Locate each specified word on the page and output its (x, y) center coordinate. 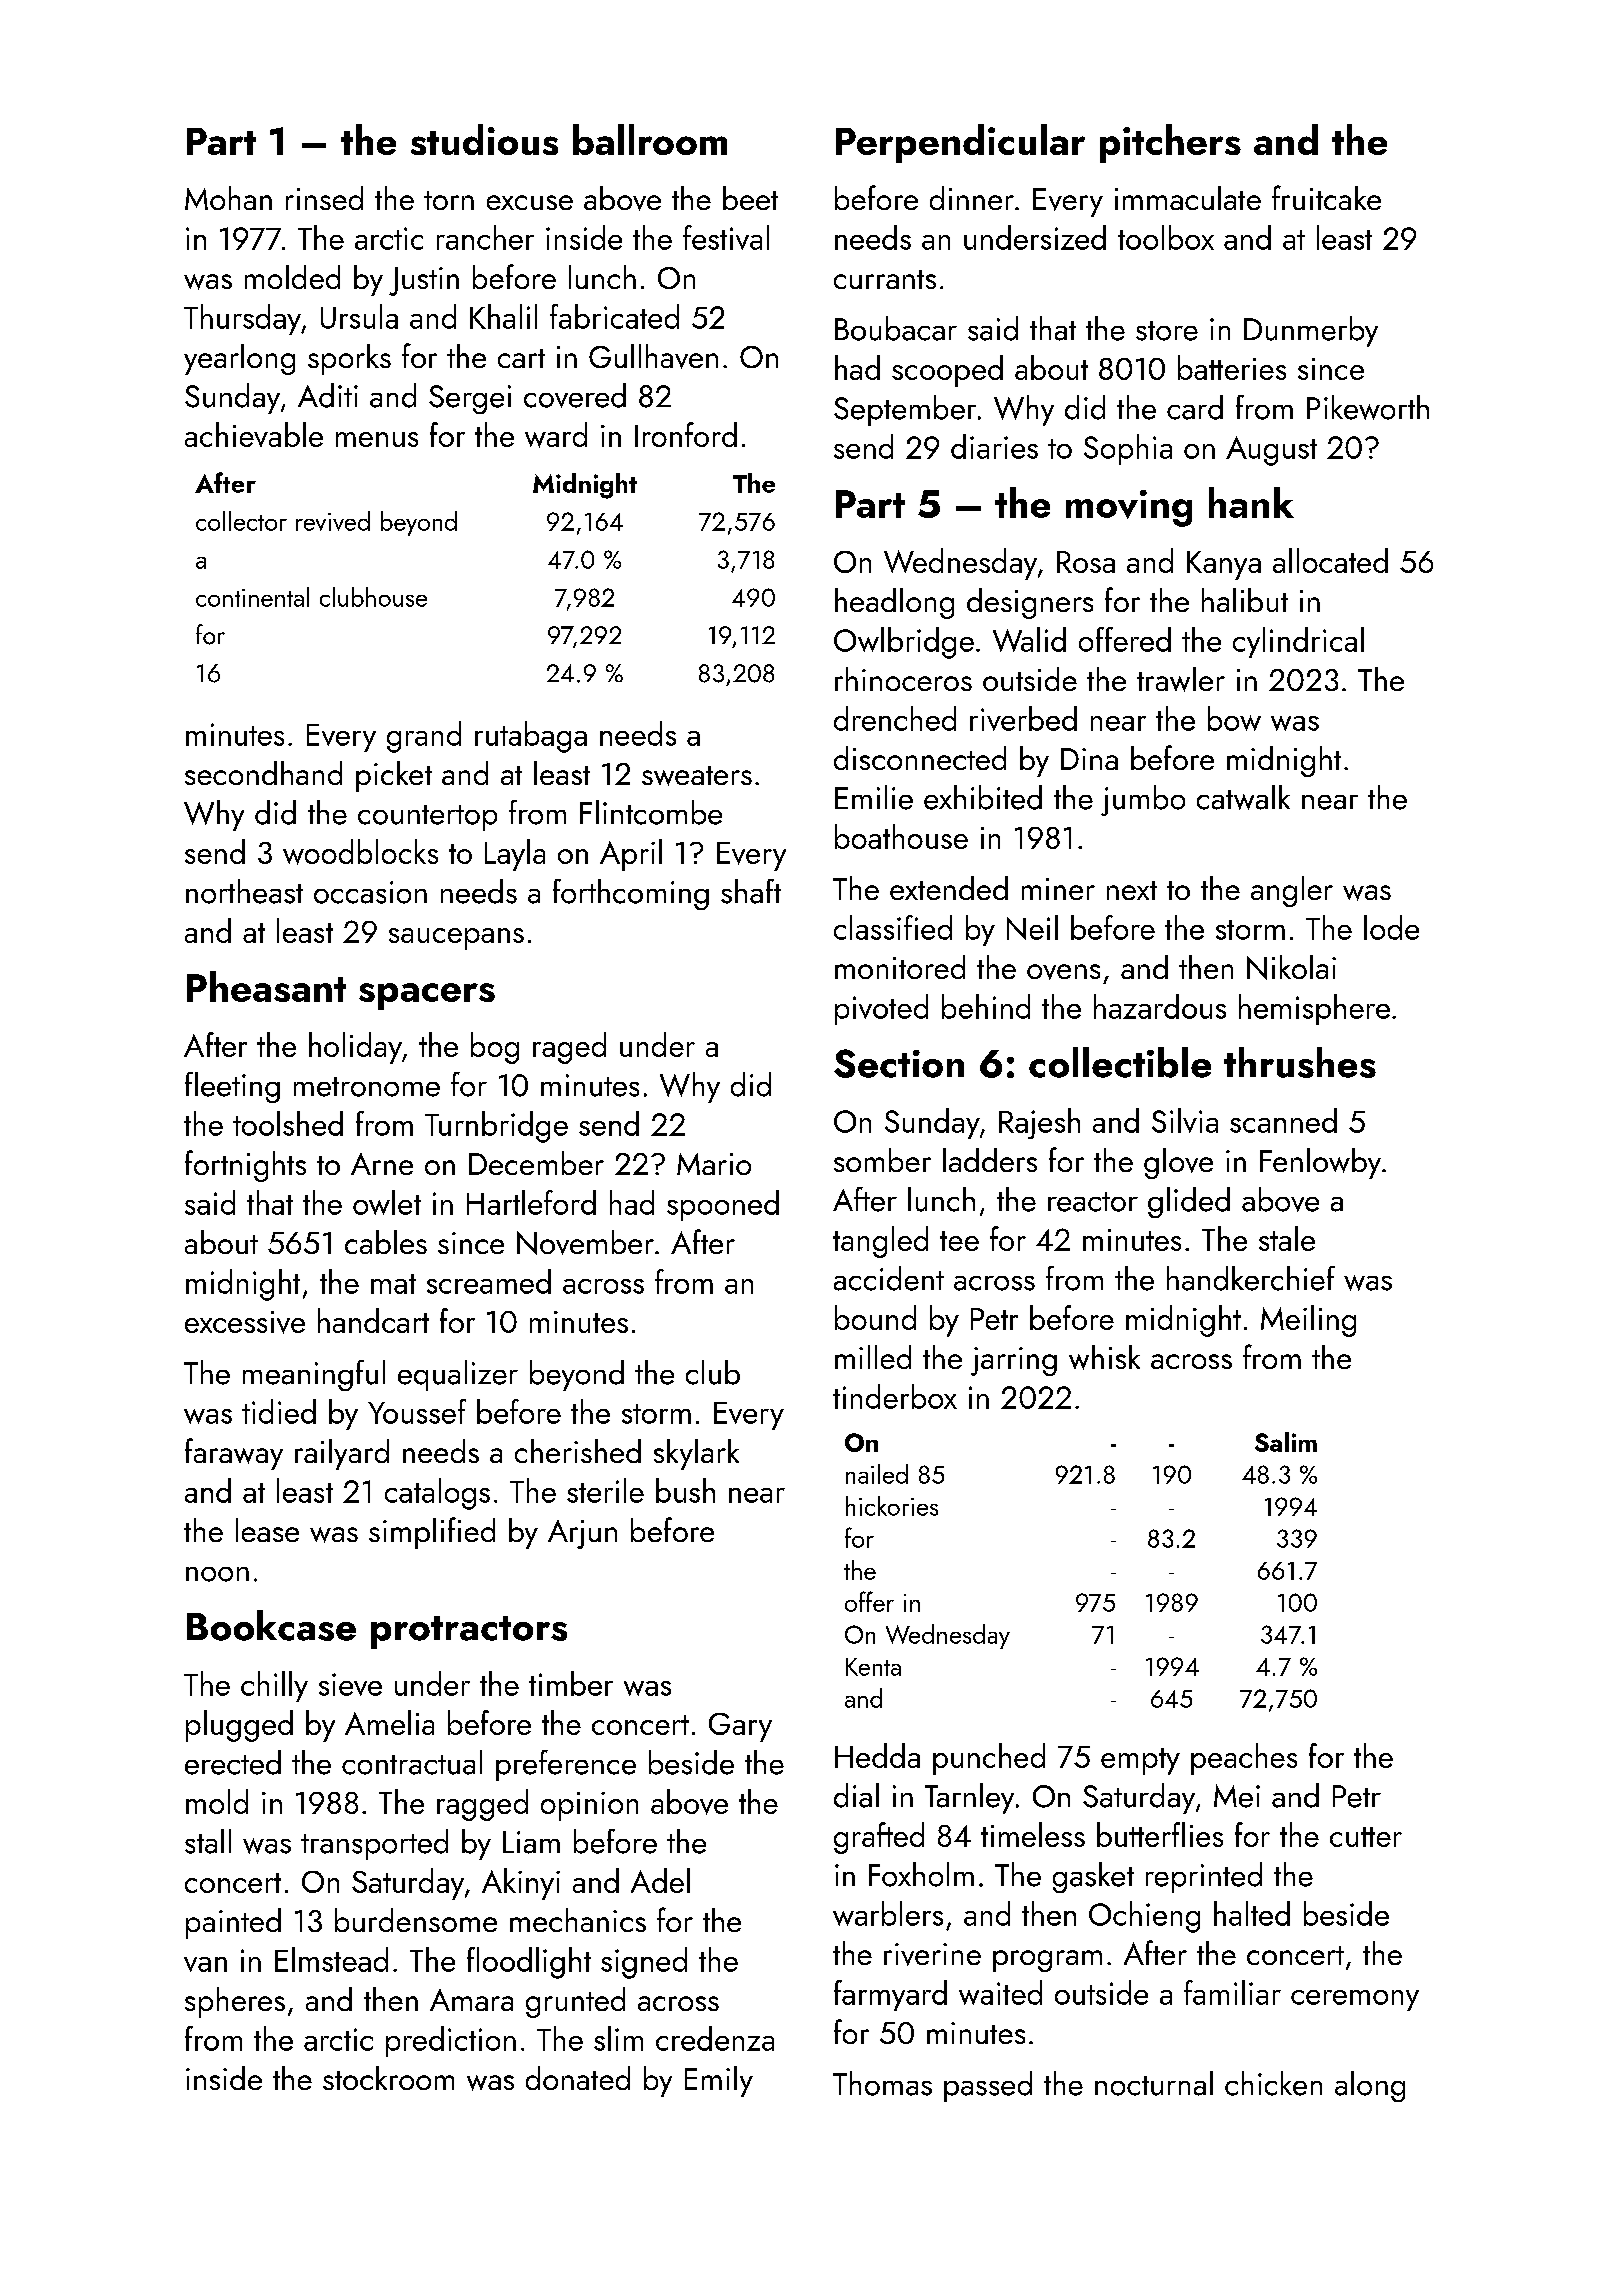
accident (889, 1278)
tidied (279, 1411)
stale (1287, 1238)
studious (484, 139)
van (205, 1964)
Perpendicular (960, 143)
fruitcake (1326, 197)
